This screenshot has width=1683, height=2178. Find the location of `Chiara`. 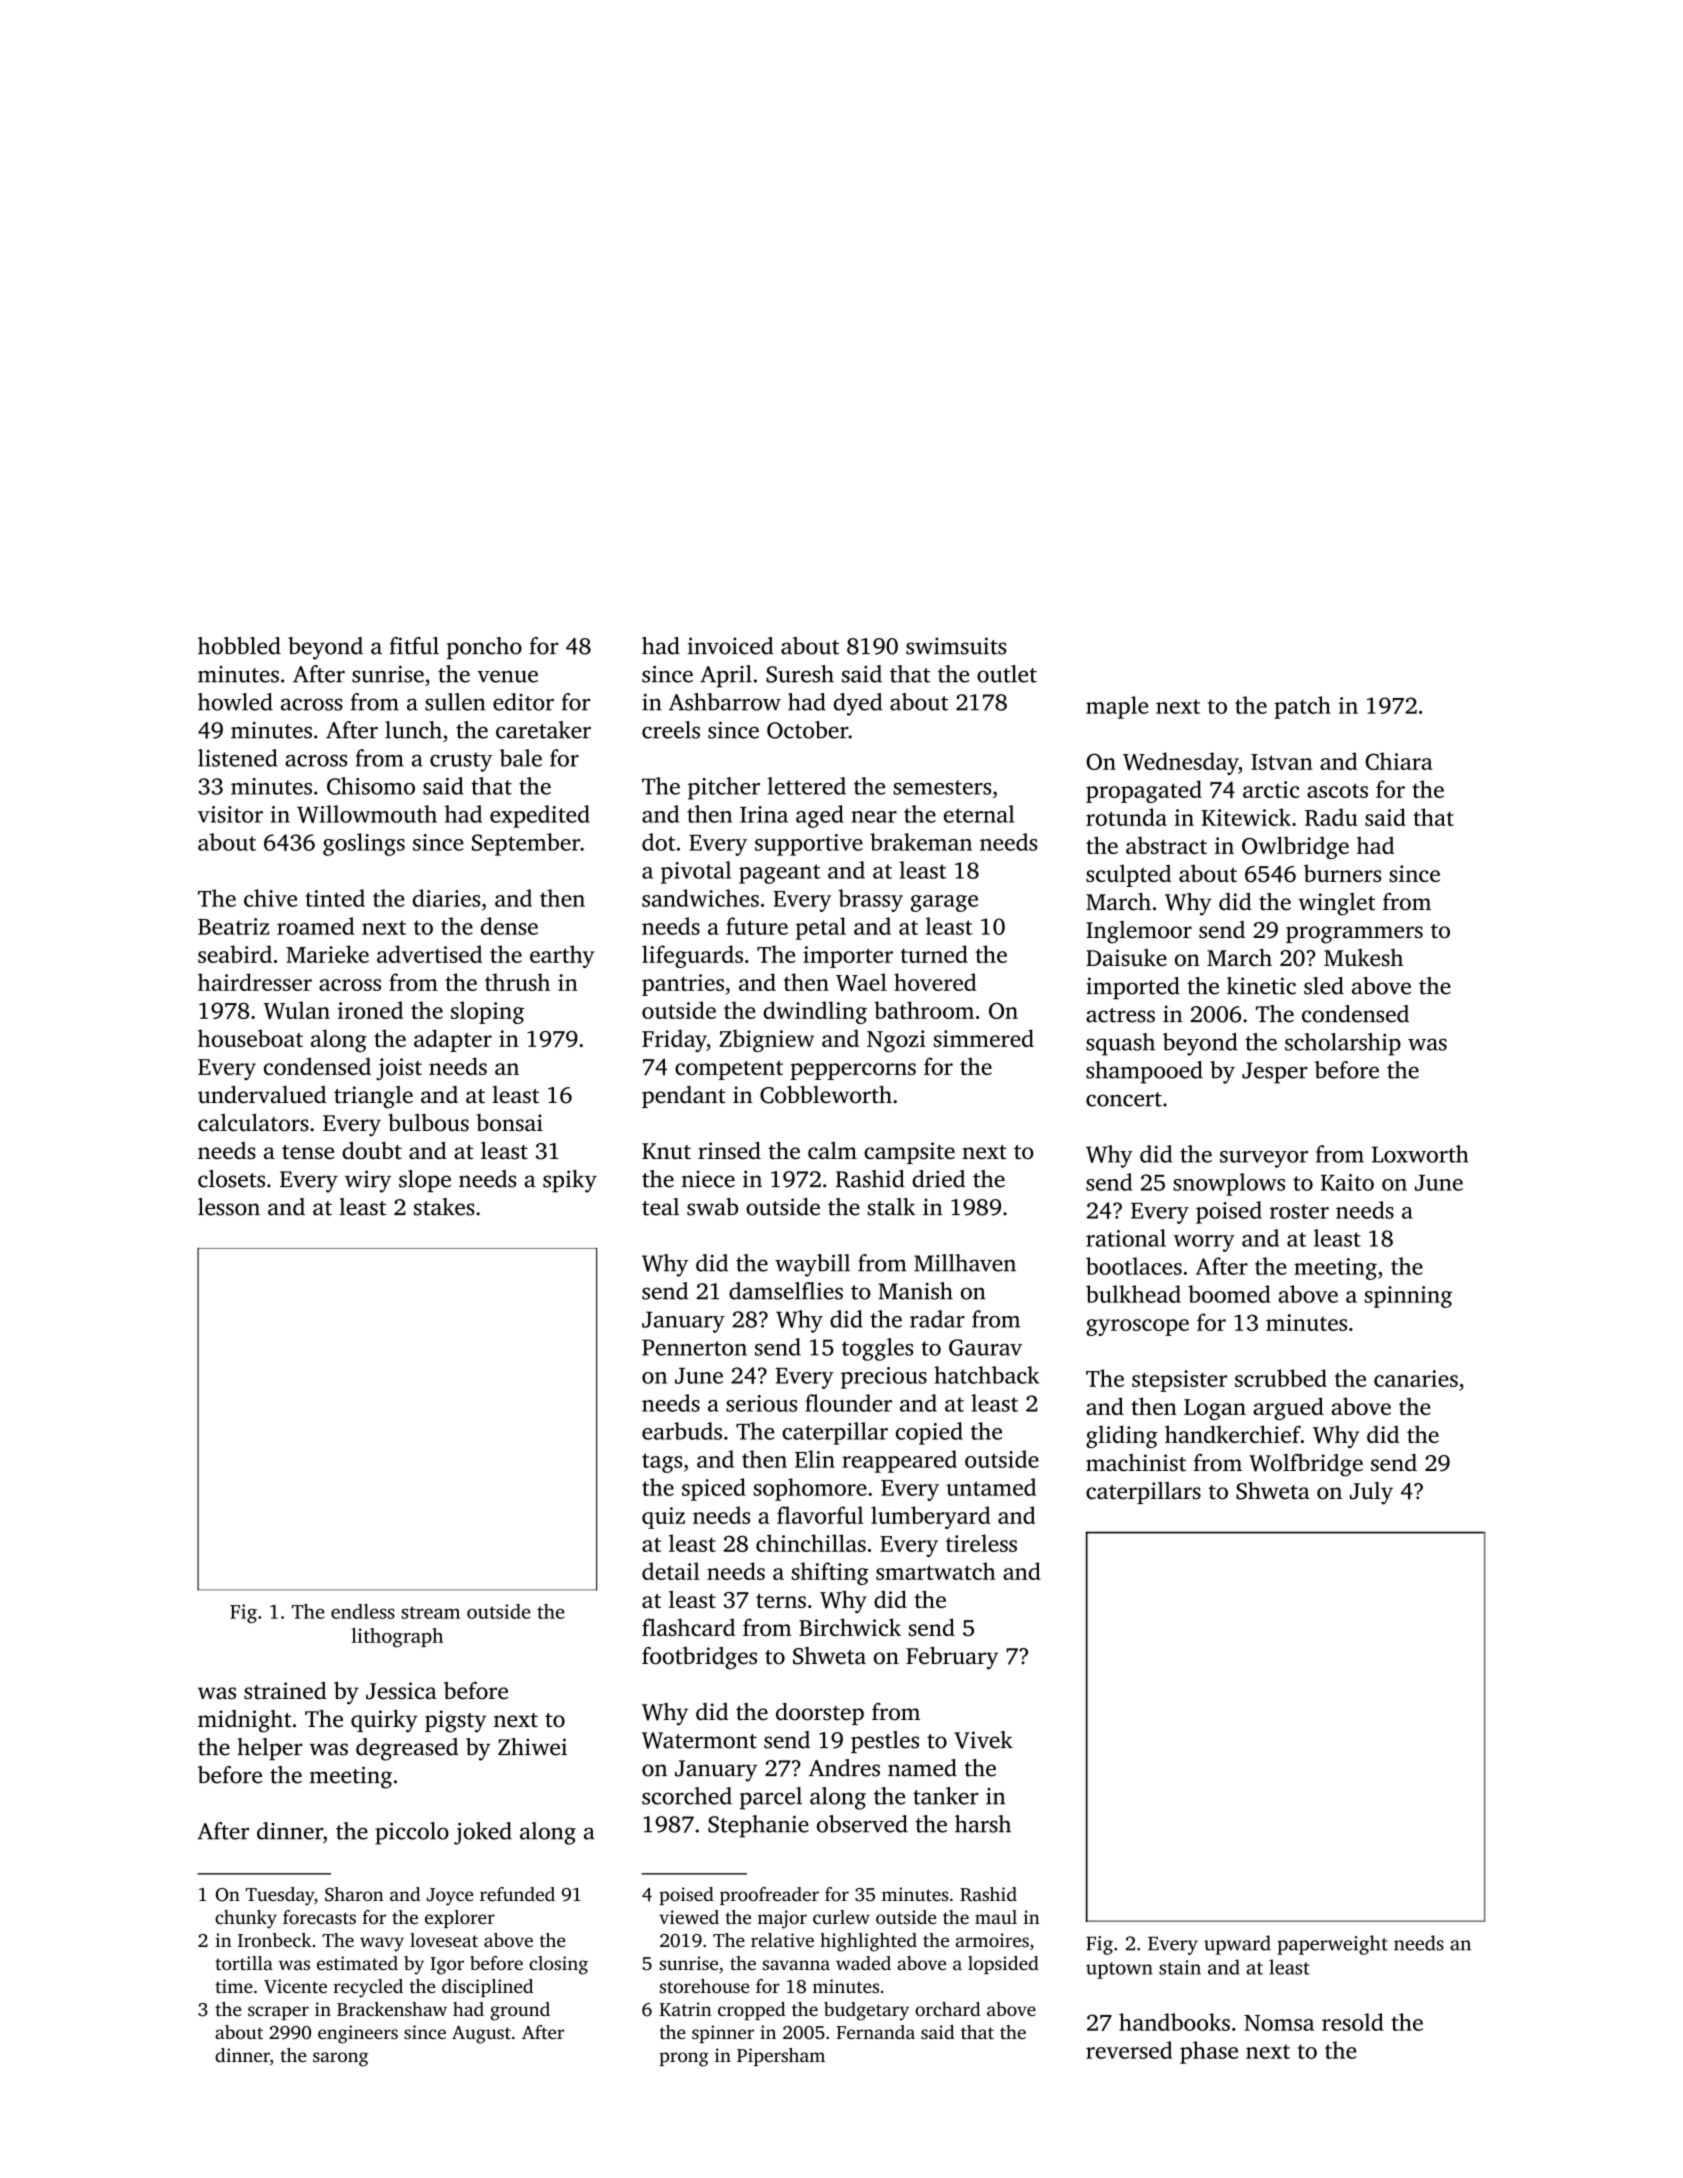

Chiara is located at coordinates (1399, 761).
